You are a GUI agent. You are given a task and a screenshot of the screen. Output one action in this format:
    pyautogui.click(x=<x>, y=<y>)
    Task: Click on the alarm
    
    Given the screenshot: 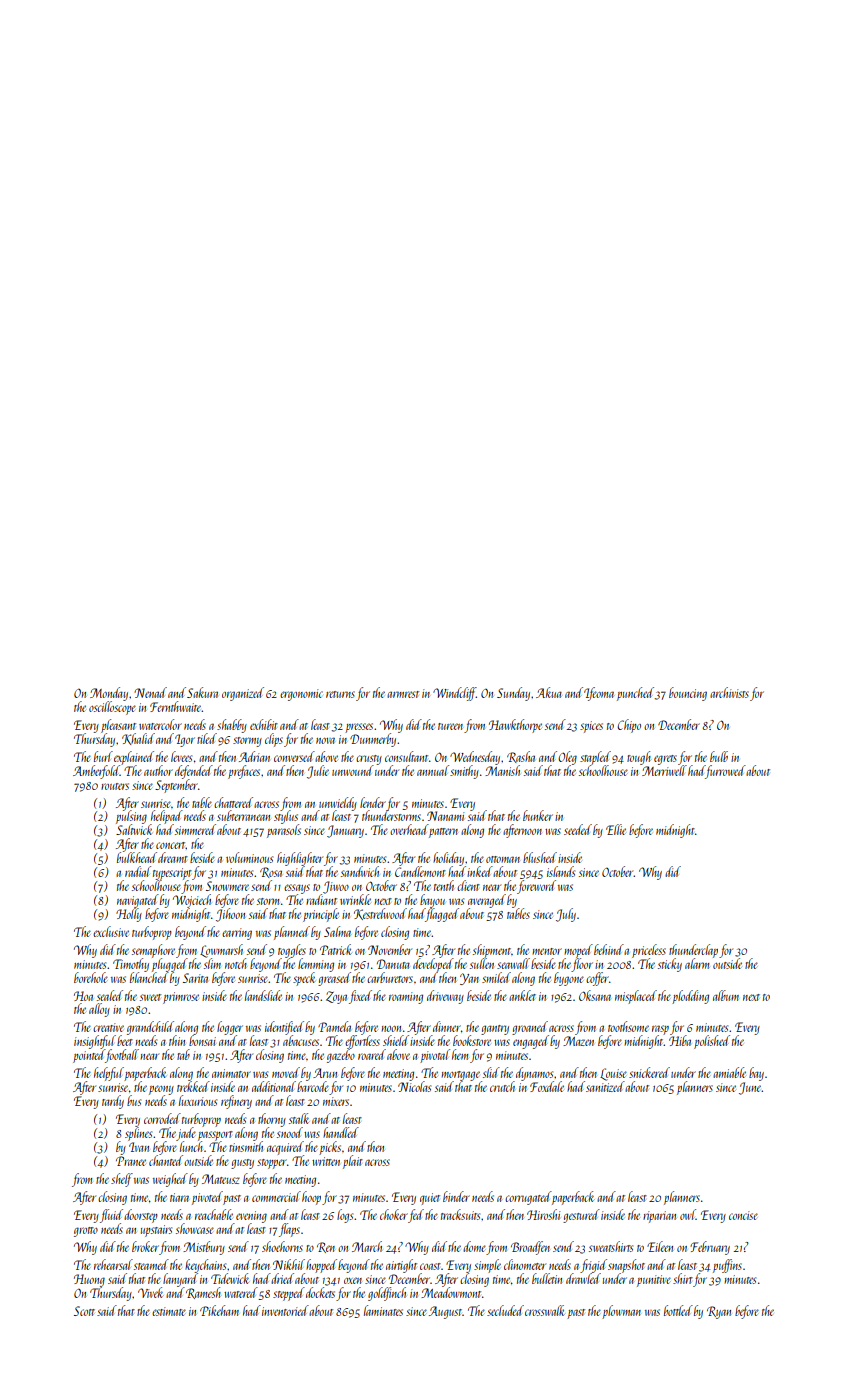 What is the action you would take?
    pyautogui.click(x=697, y=963)
